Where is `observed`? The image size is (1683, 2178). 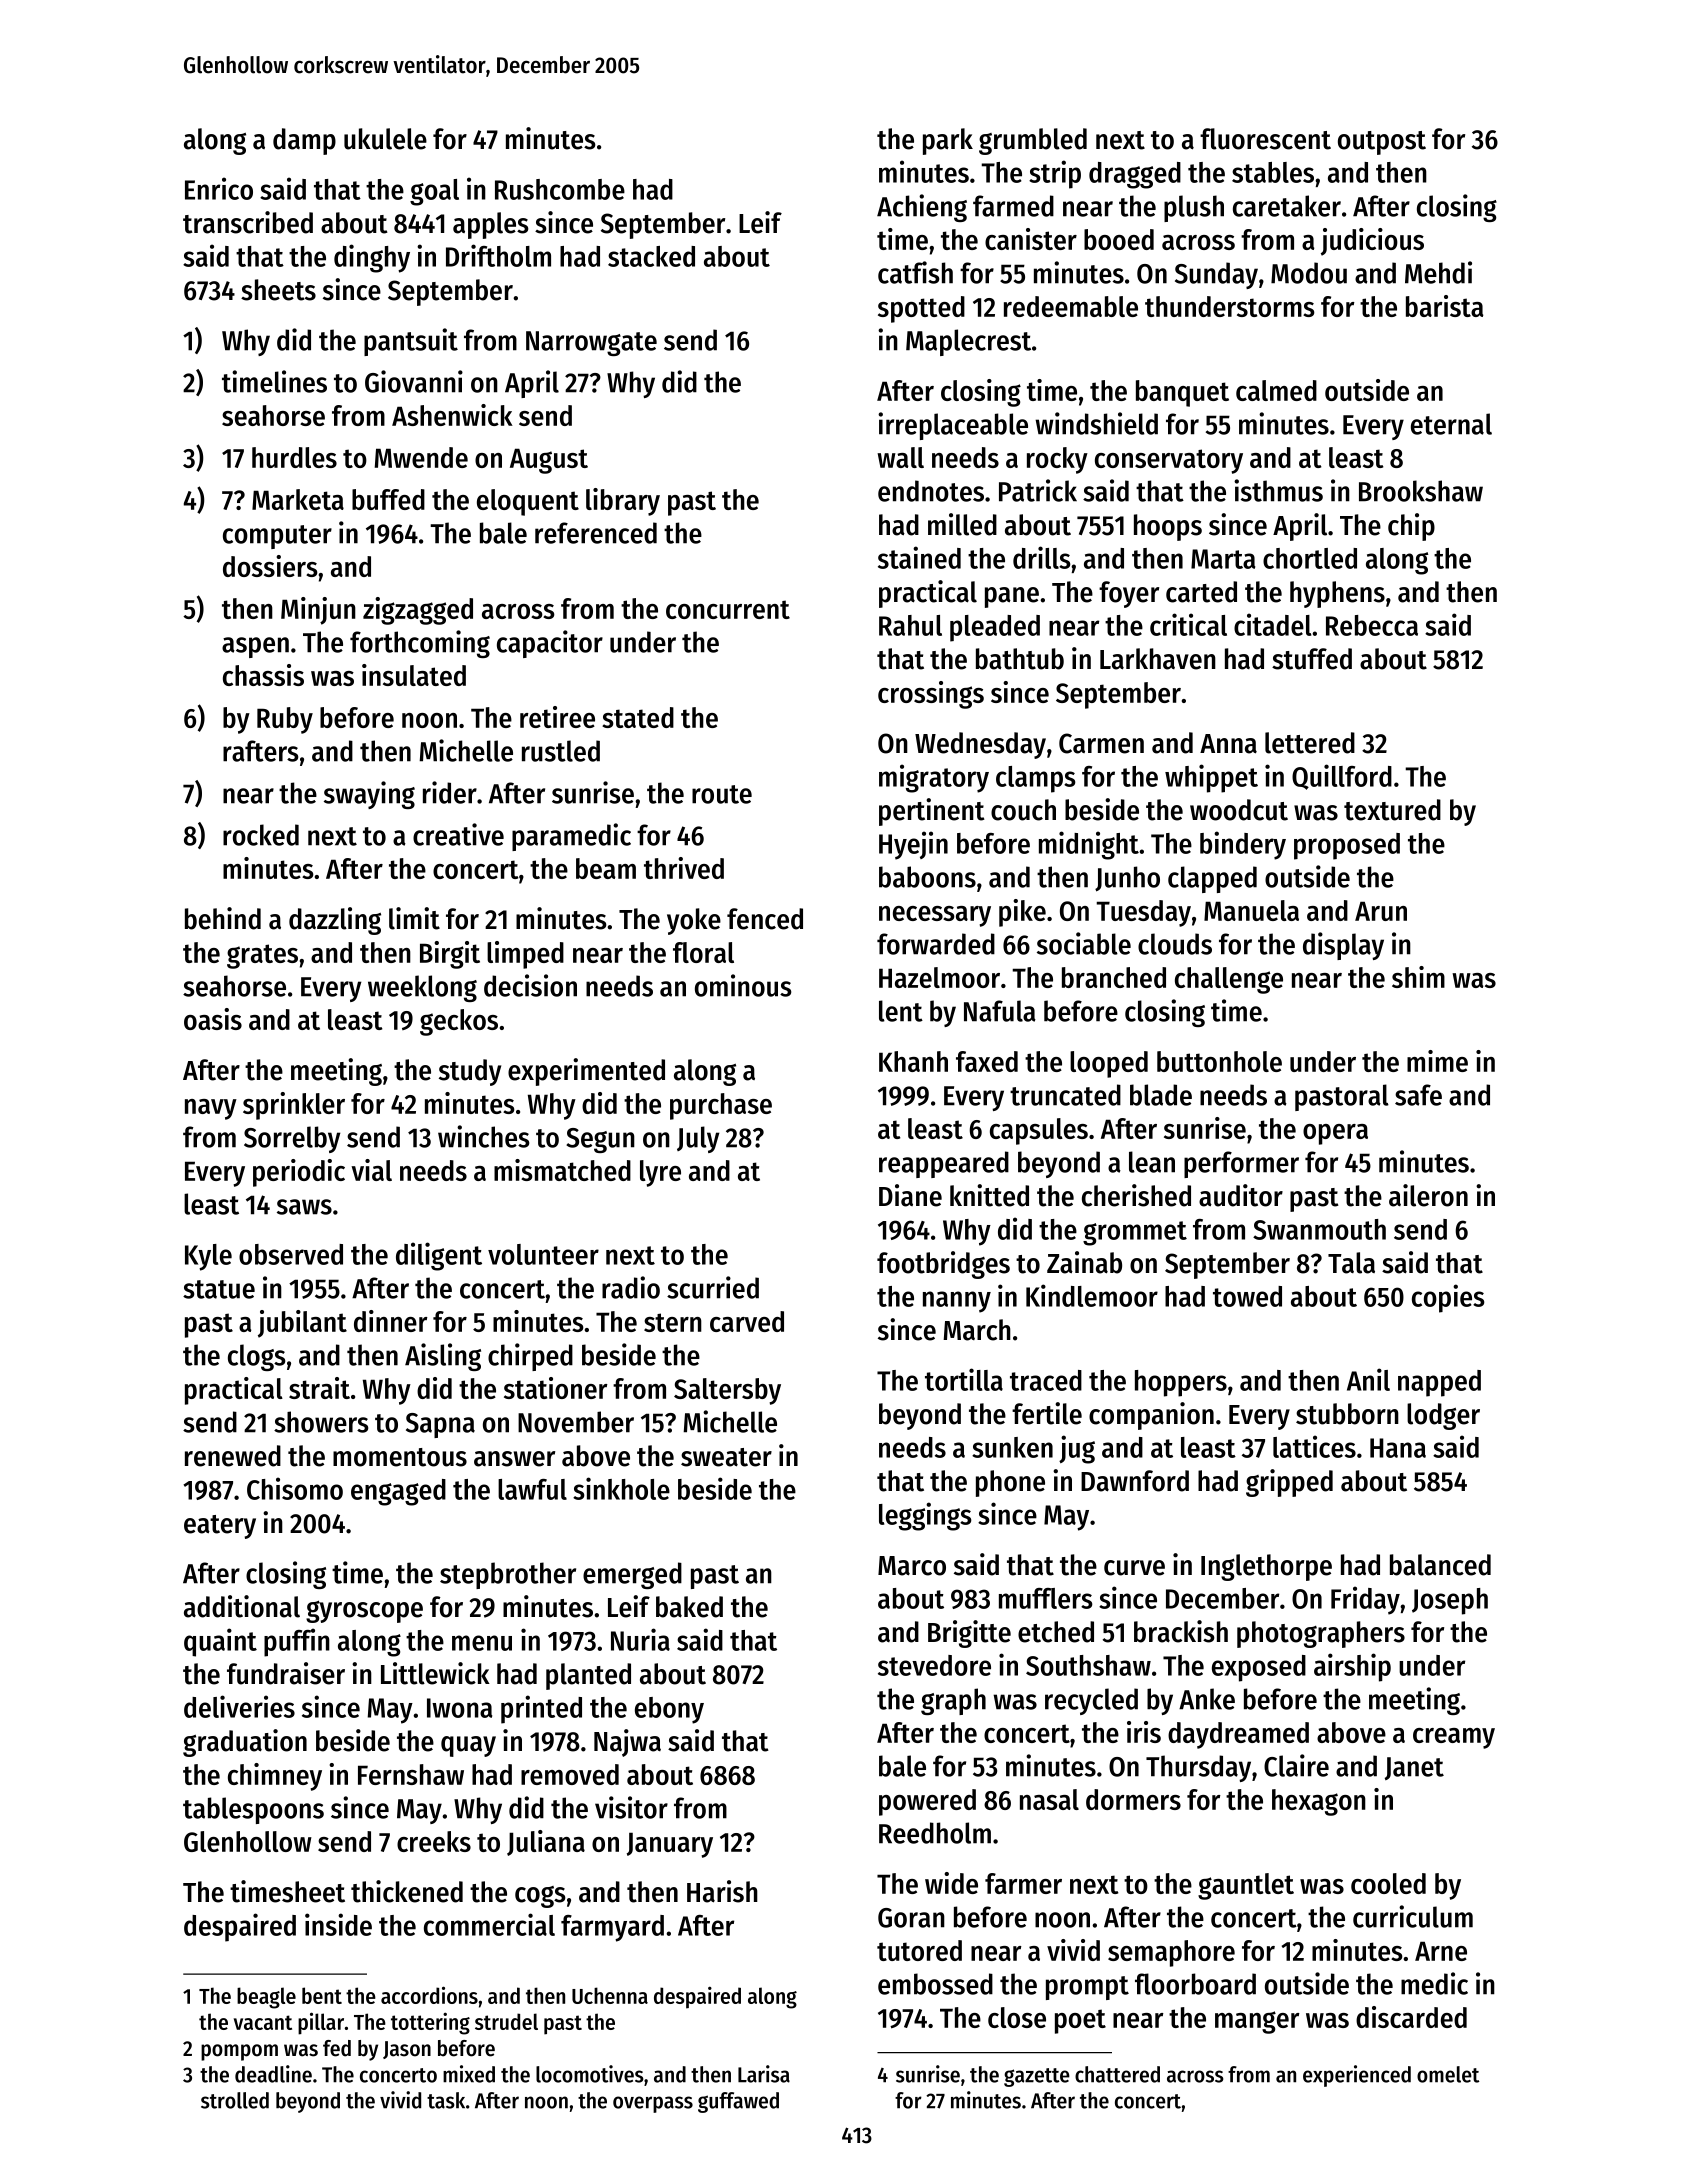 observed is located at coordinates (291, 1254).
